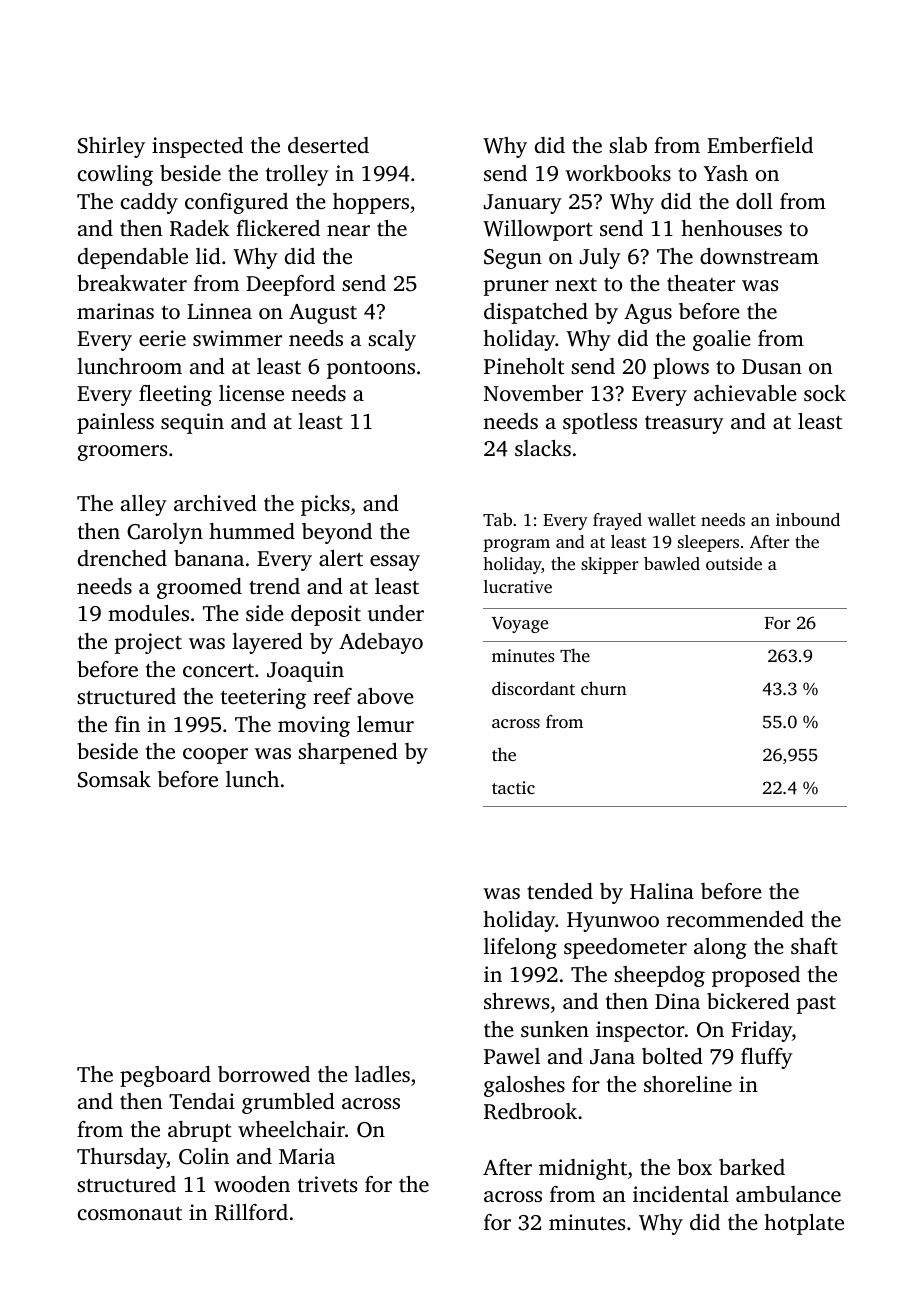 This screenshot has height=1311, width=924. What do you see at coordinates (804, 1224) in the screenshot?
I see `hotplate` at bounding box center [804, 1224].
